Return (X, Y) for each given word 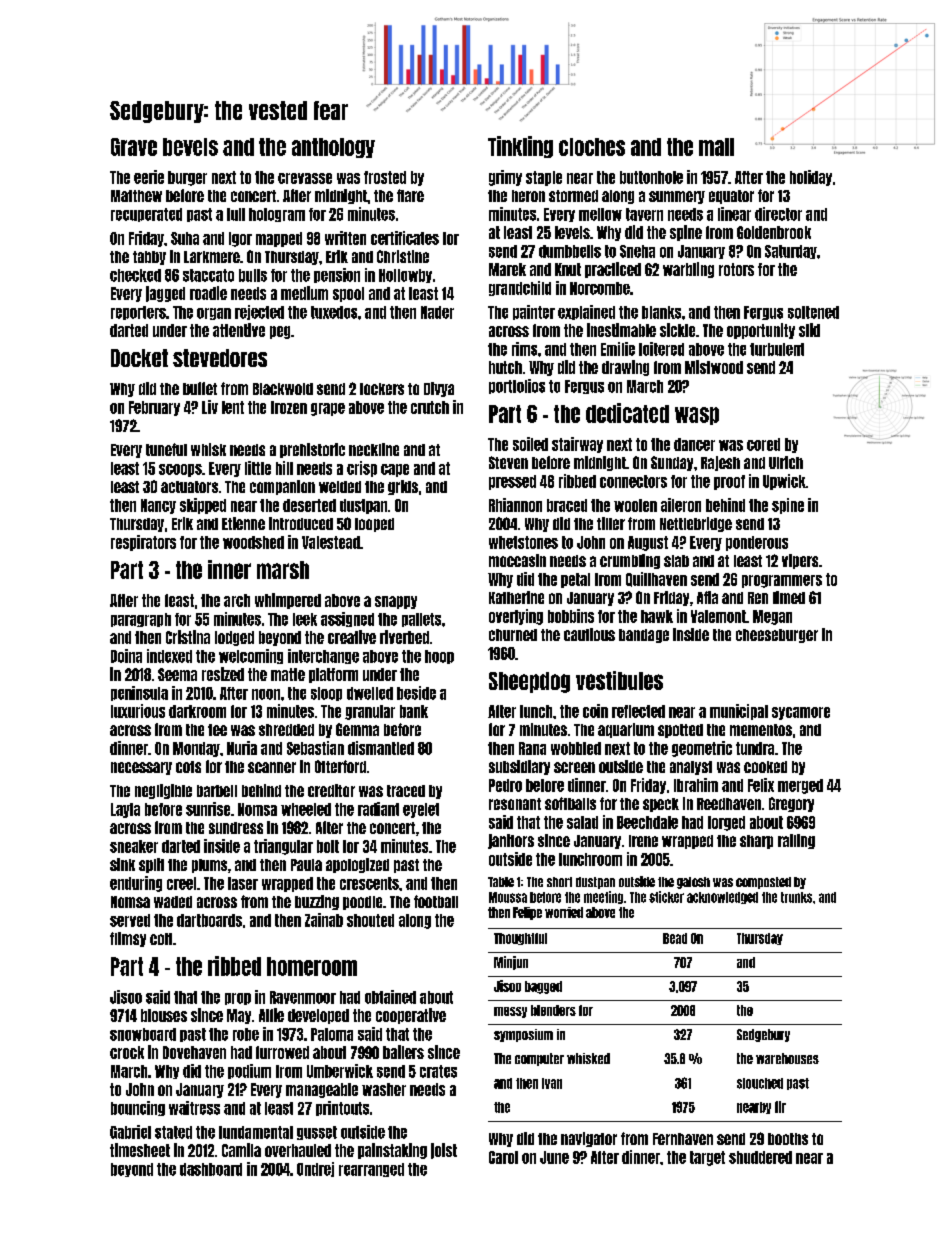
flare (410, 195)
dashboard (211, 1169)
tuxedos (334, 312)
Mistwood (714, 367)
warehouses (787, 1058)
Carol (503, 1157)
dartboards (209, 920)
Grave (134, 147)
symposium (523, 1035)
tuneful (166, 449)
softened (813, 312)
